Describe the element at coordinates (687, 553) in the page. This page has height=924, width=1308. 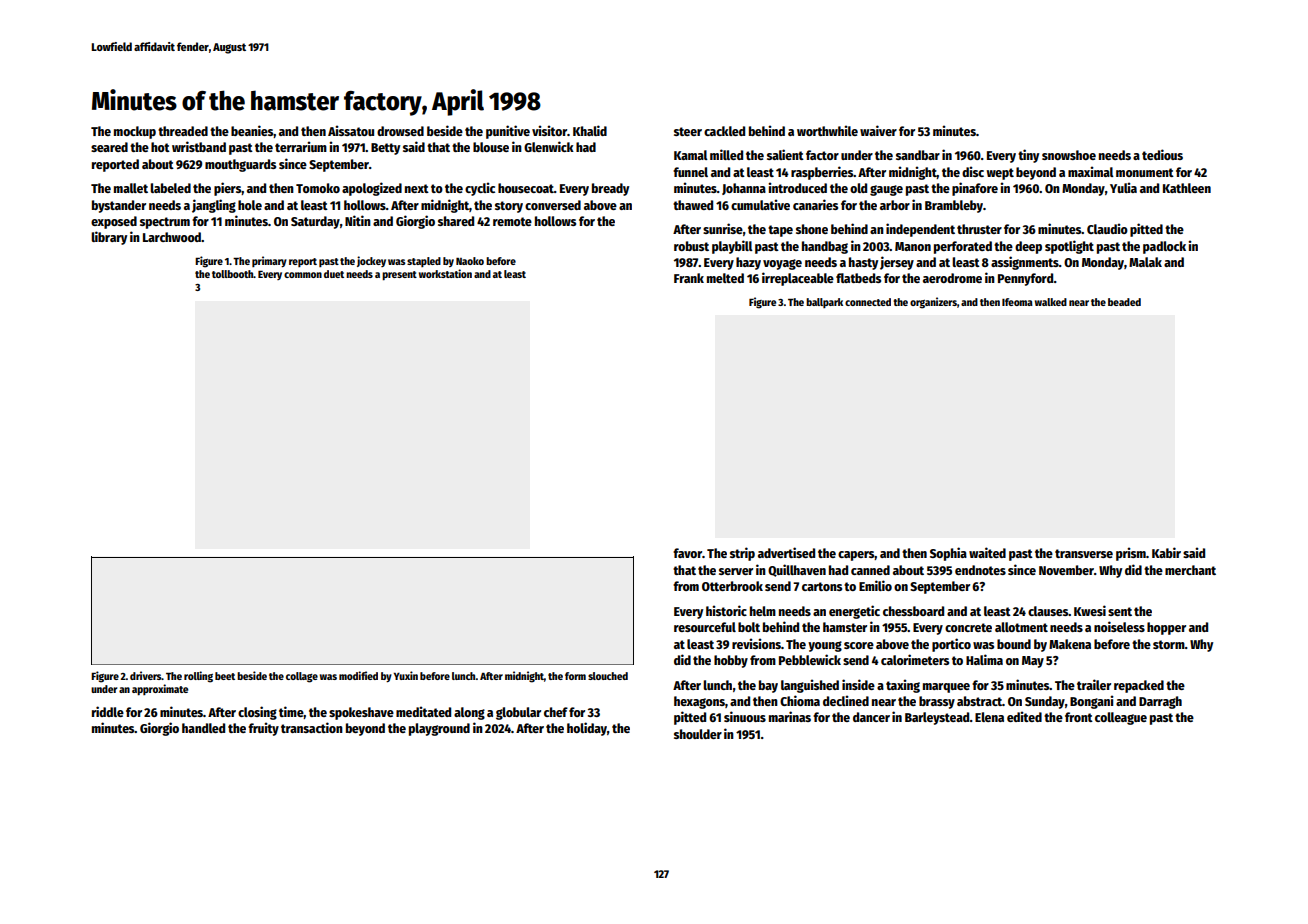
I see `favor` at that location.
